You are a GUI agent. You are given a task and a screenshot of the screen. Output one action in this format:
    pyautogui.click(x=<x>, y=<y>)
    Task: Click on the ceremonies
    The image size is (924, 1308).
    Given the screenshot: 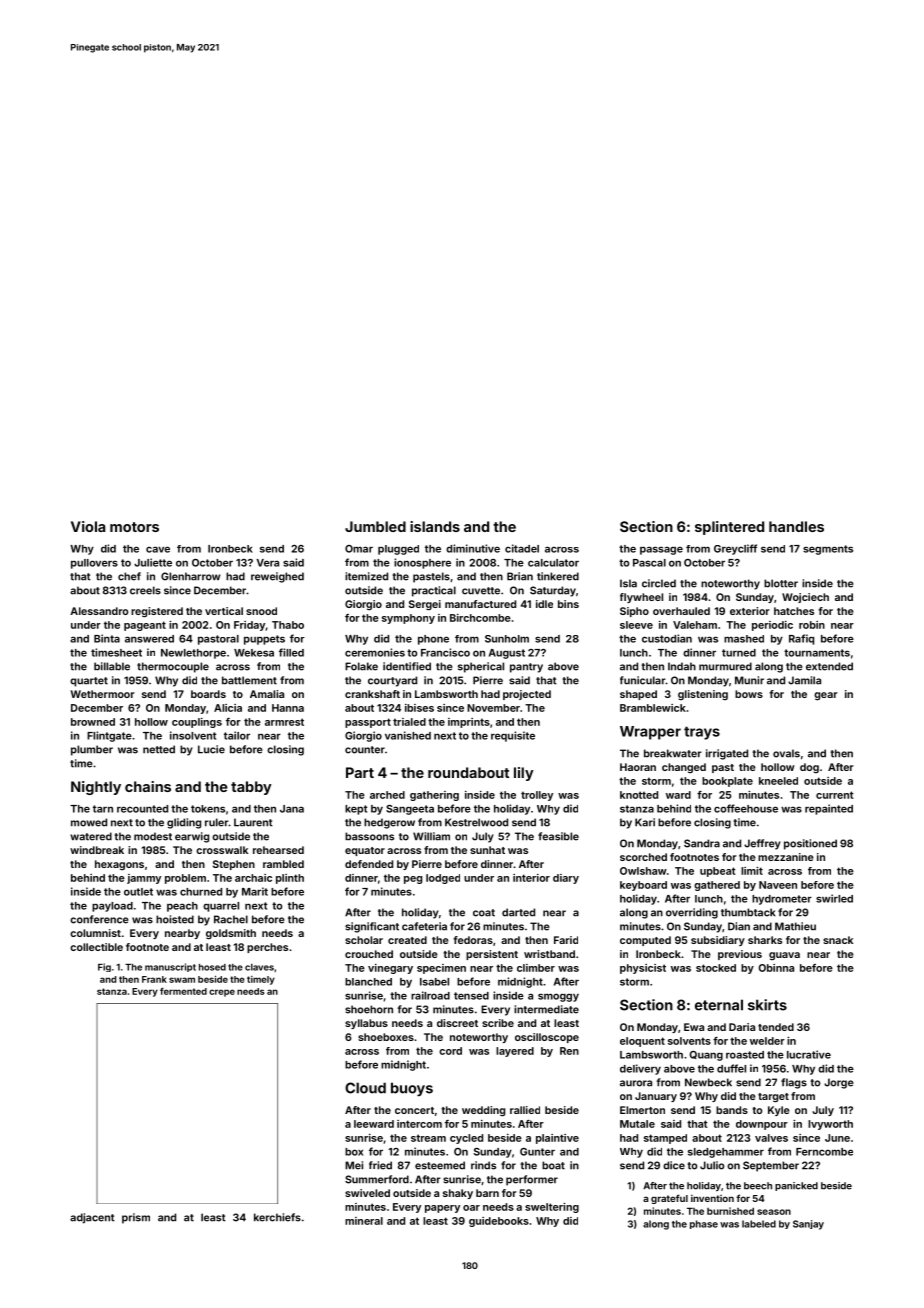 What is the action you would take?
    pyautogui.click(x=375, y=652)
